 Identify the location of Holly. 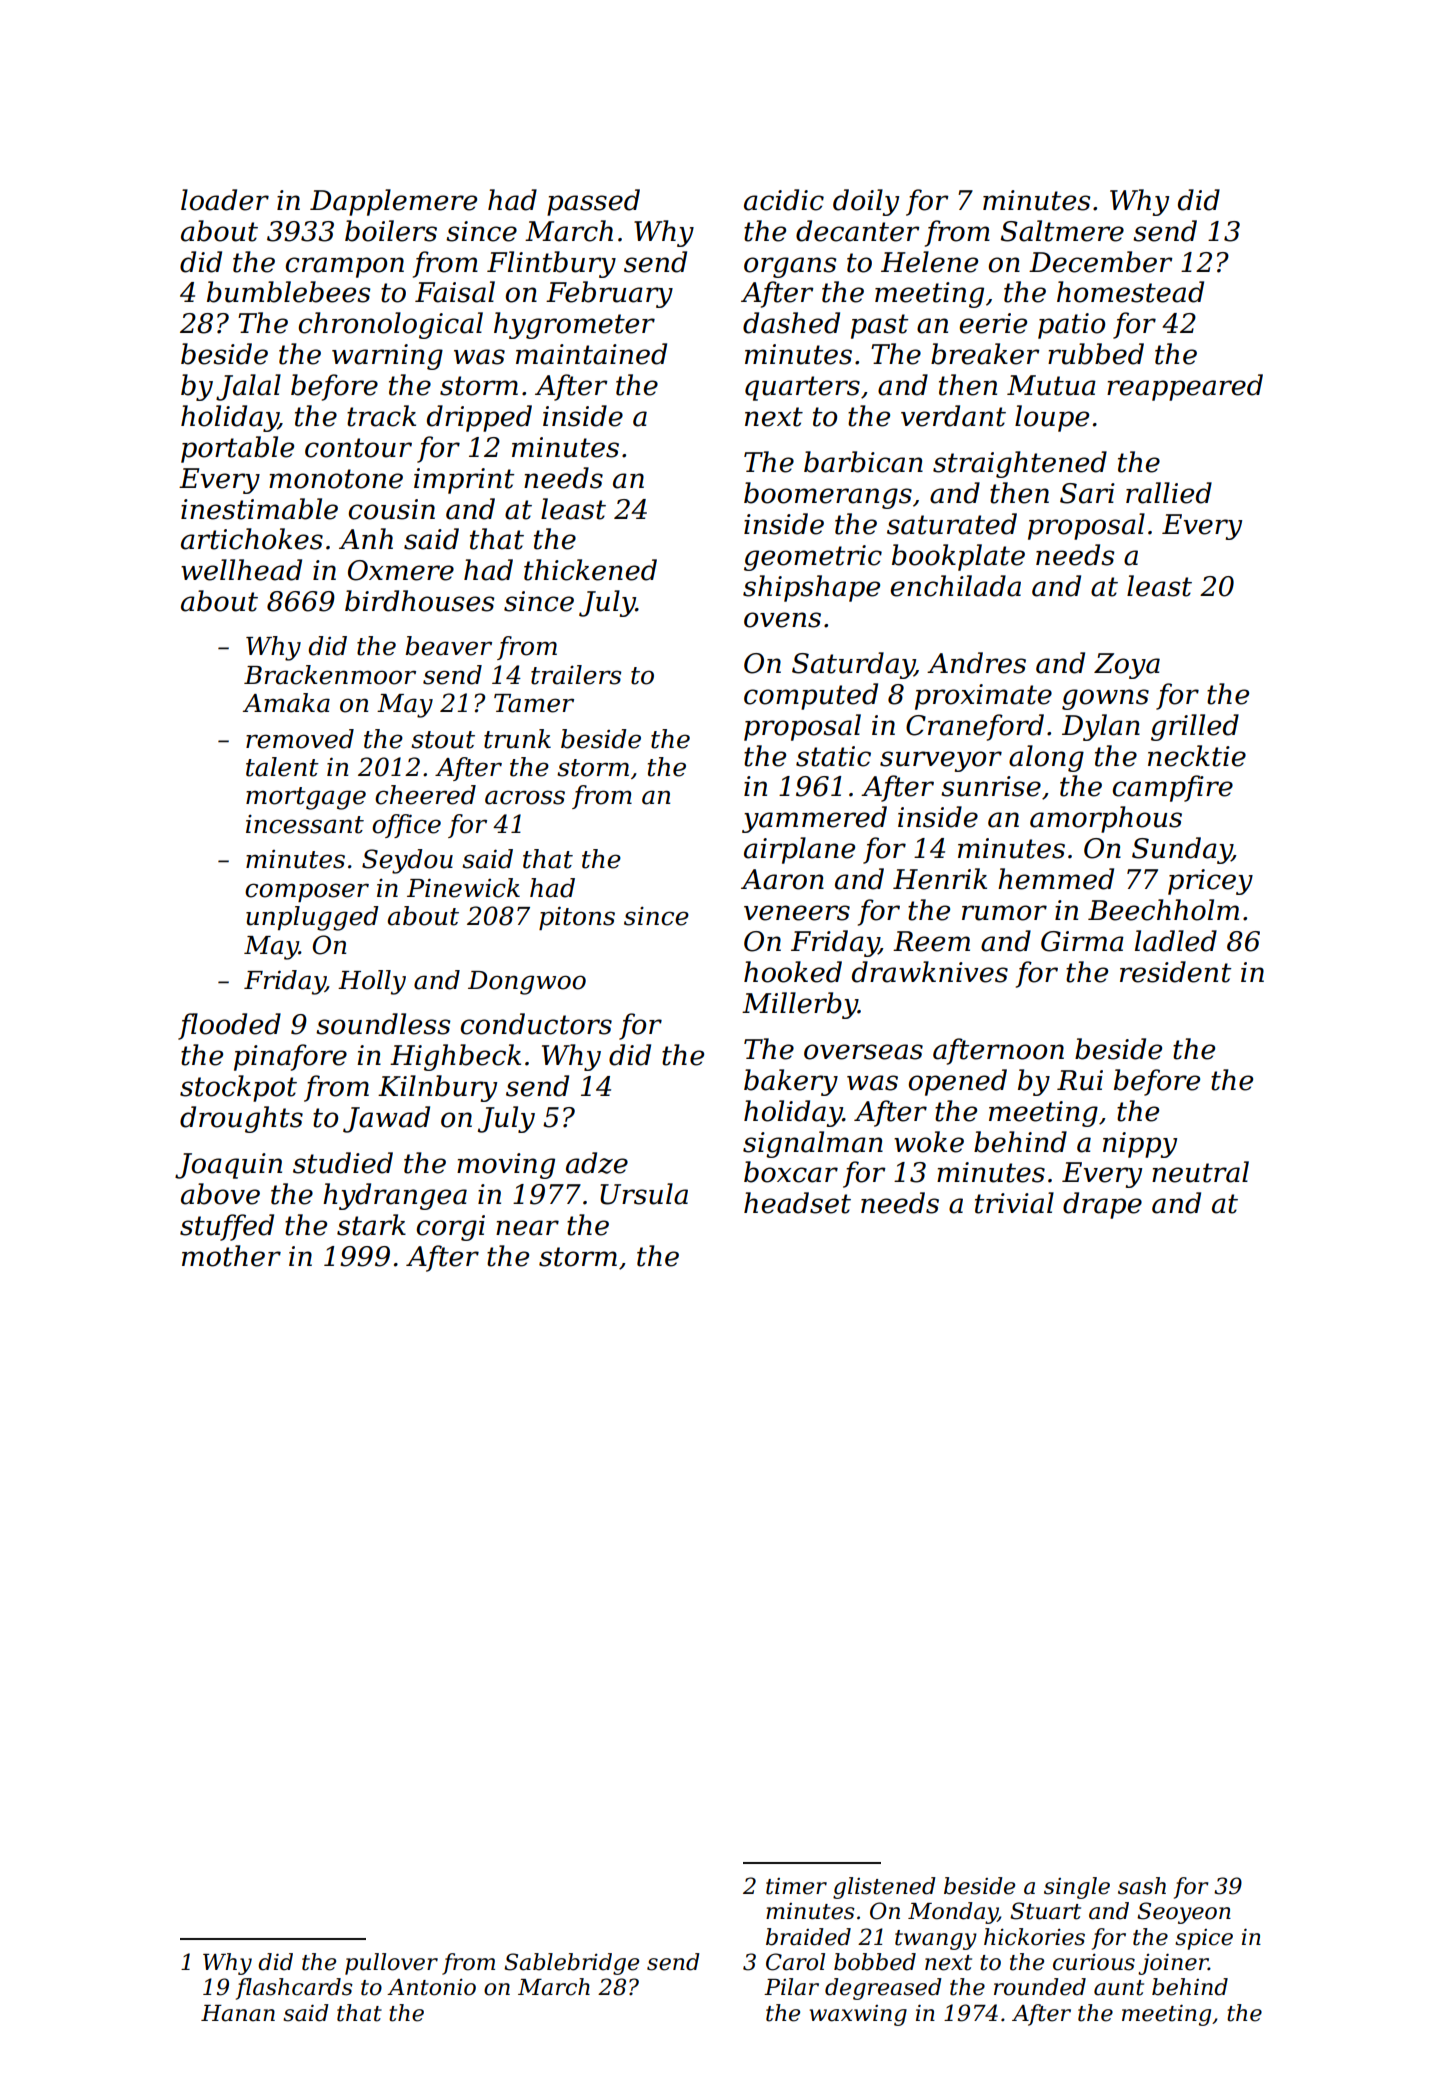
(372, 982).
